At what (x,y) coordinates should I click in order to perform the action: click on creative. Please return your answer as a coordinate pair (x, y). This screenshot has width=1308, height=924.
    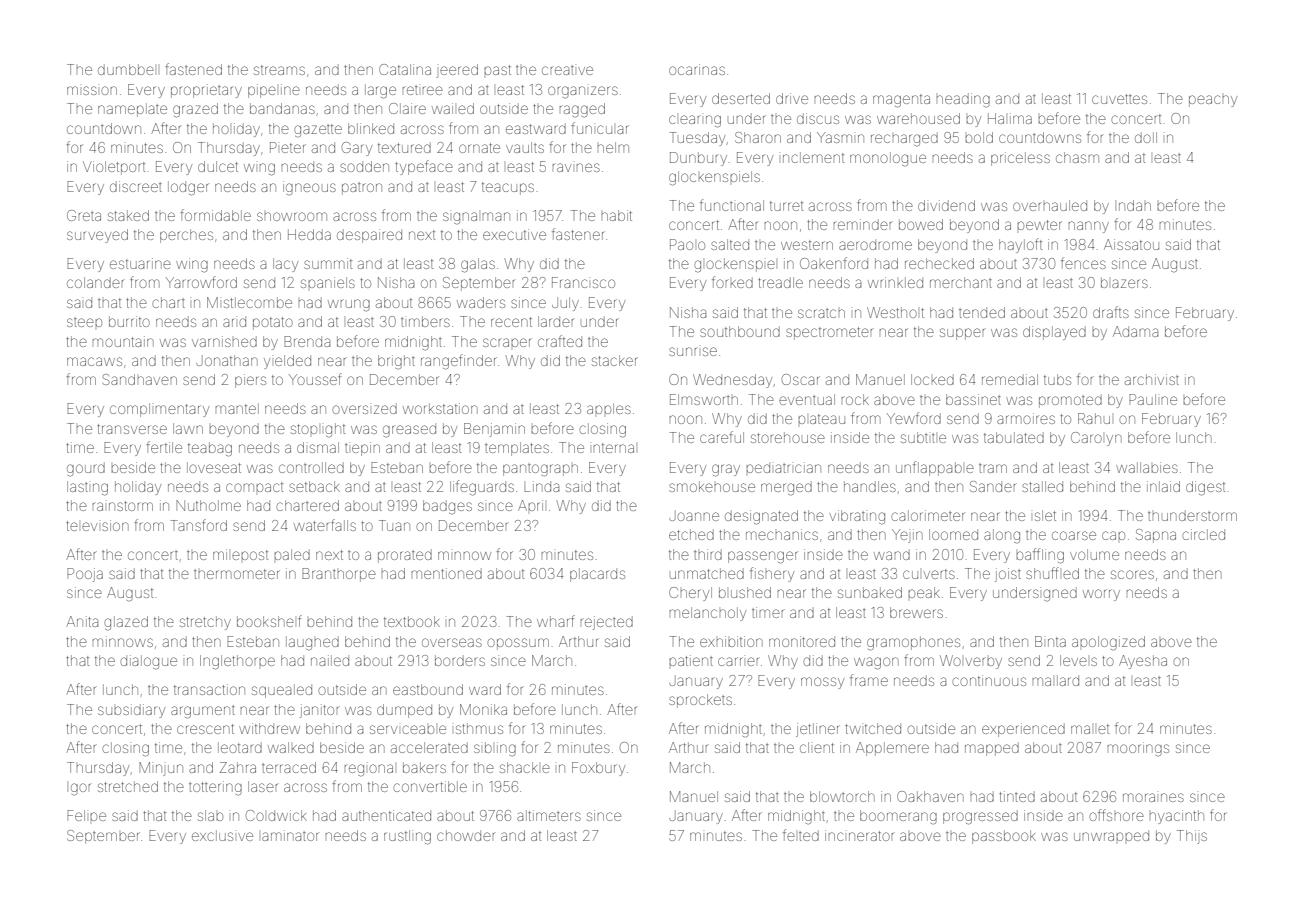
    Looking at the image, I should click on (567, 70).
